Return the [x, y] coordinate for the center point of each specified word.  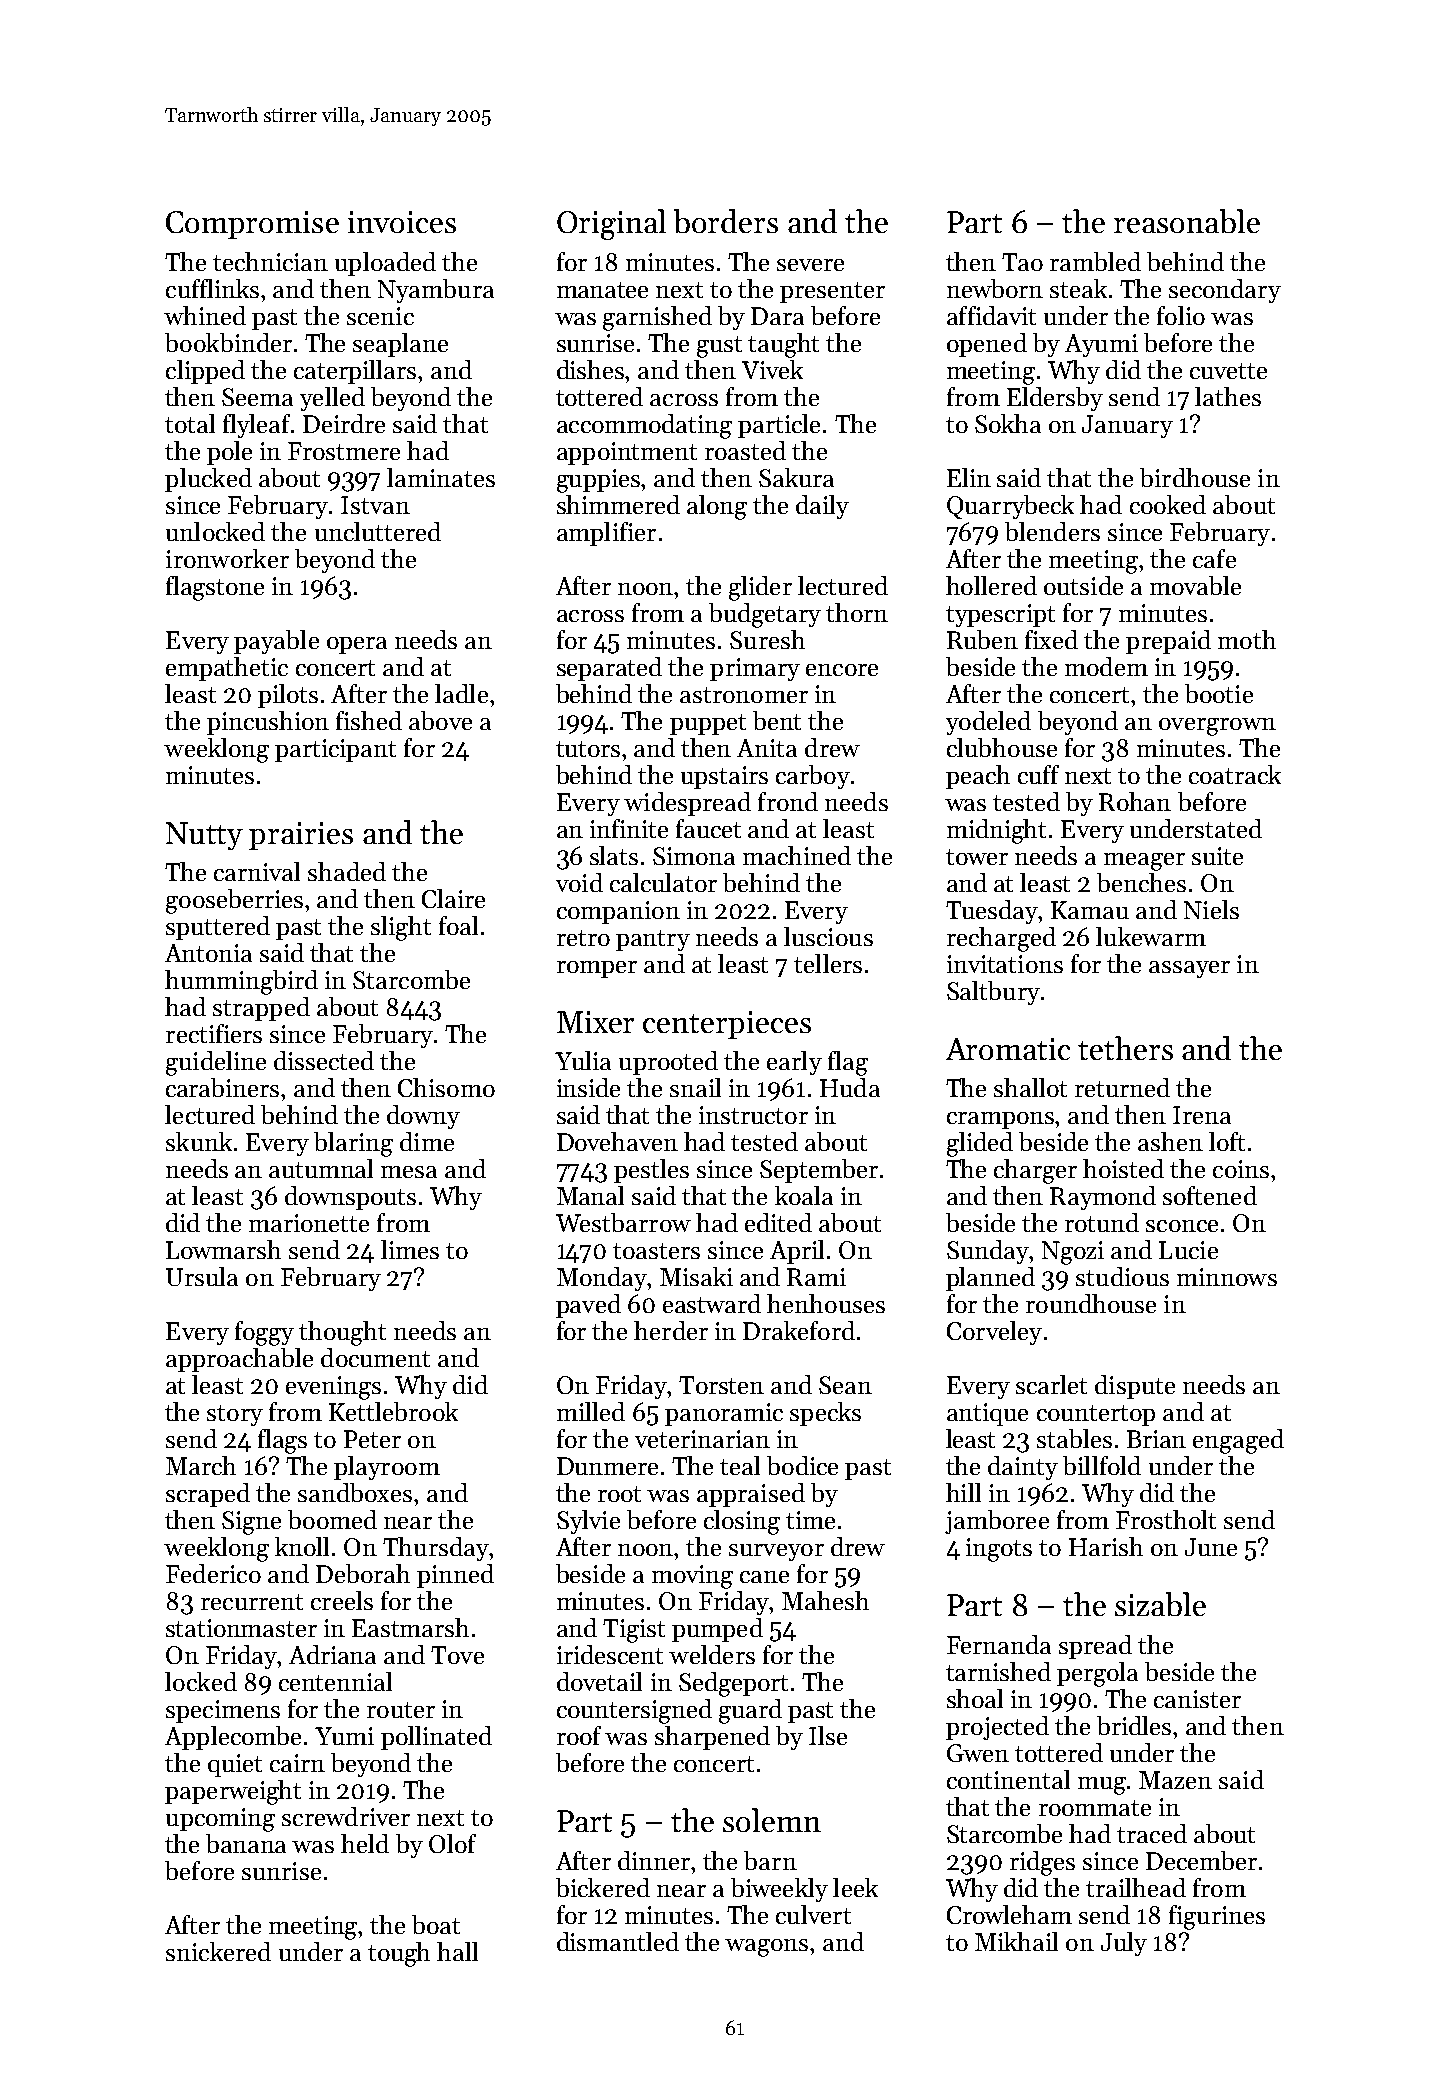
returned [1122, 1087]
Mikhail [1016, 1941]
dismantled [618, 1941]
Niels [1211, 909]
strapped [261, 1009]
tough [399, 1954]
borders [726, 221]
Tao [1022, 262]
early [794, 1063]
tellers [828, 963]
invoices [402, 222]
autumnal [321, 1168]
